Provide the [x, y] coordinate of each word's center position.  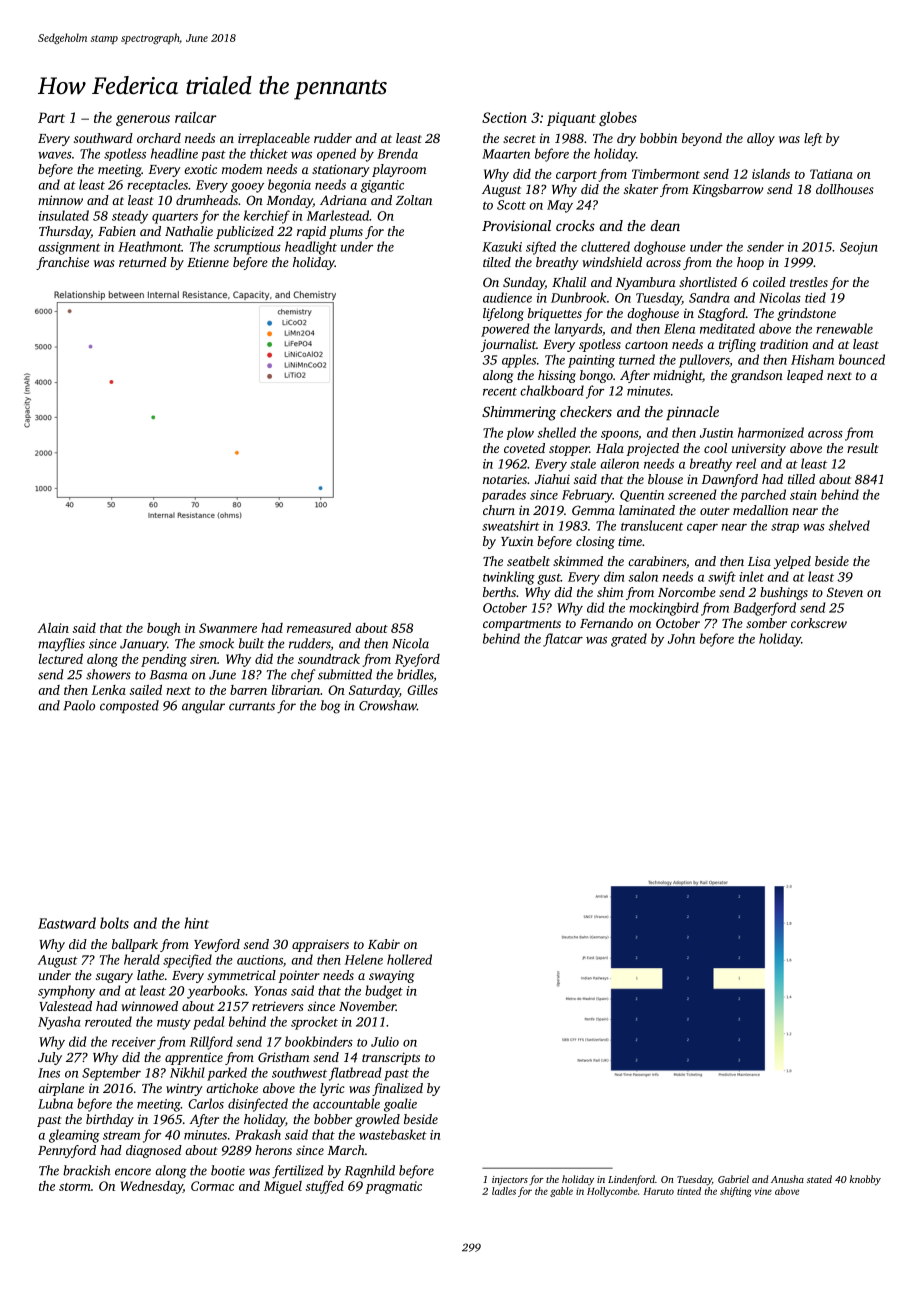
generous [143, 120]
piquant [571, 119]
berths [499, 592]
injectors [510, 1181]
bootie [228, 1170]
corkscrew [819, 623]
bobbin [658, 138]
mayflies [61, 645]
